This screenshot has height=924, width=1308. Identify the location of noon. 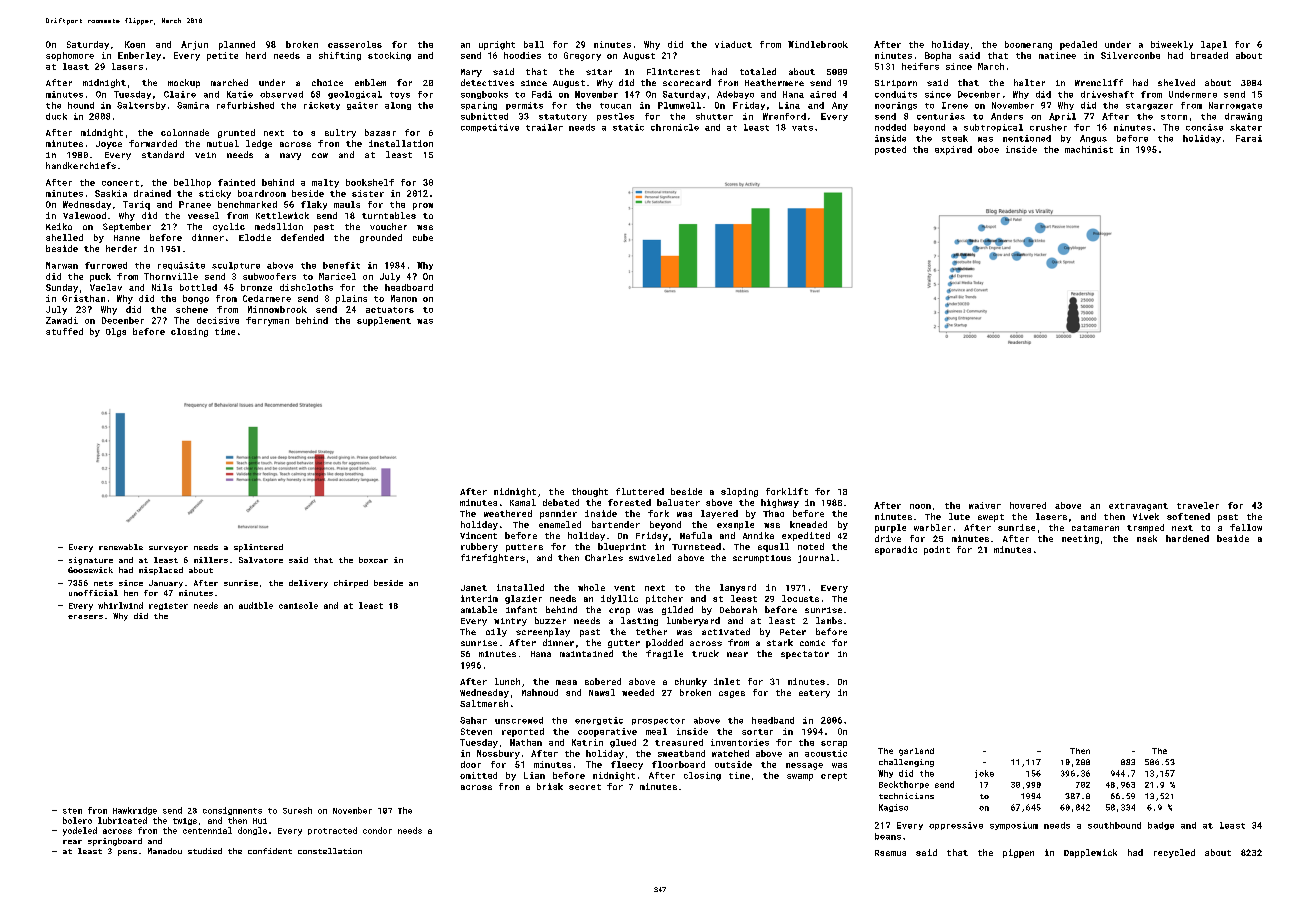
(920, 506).
